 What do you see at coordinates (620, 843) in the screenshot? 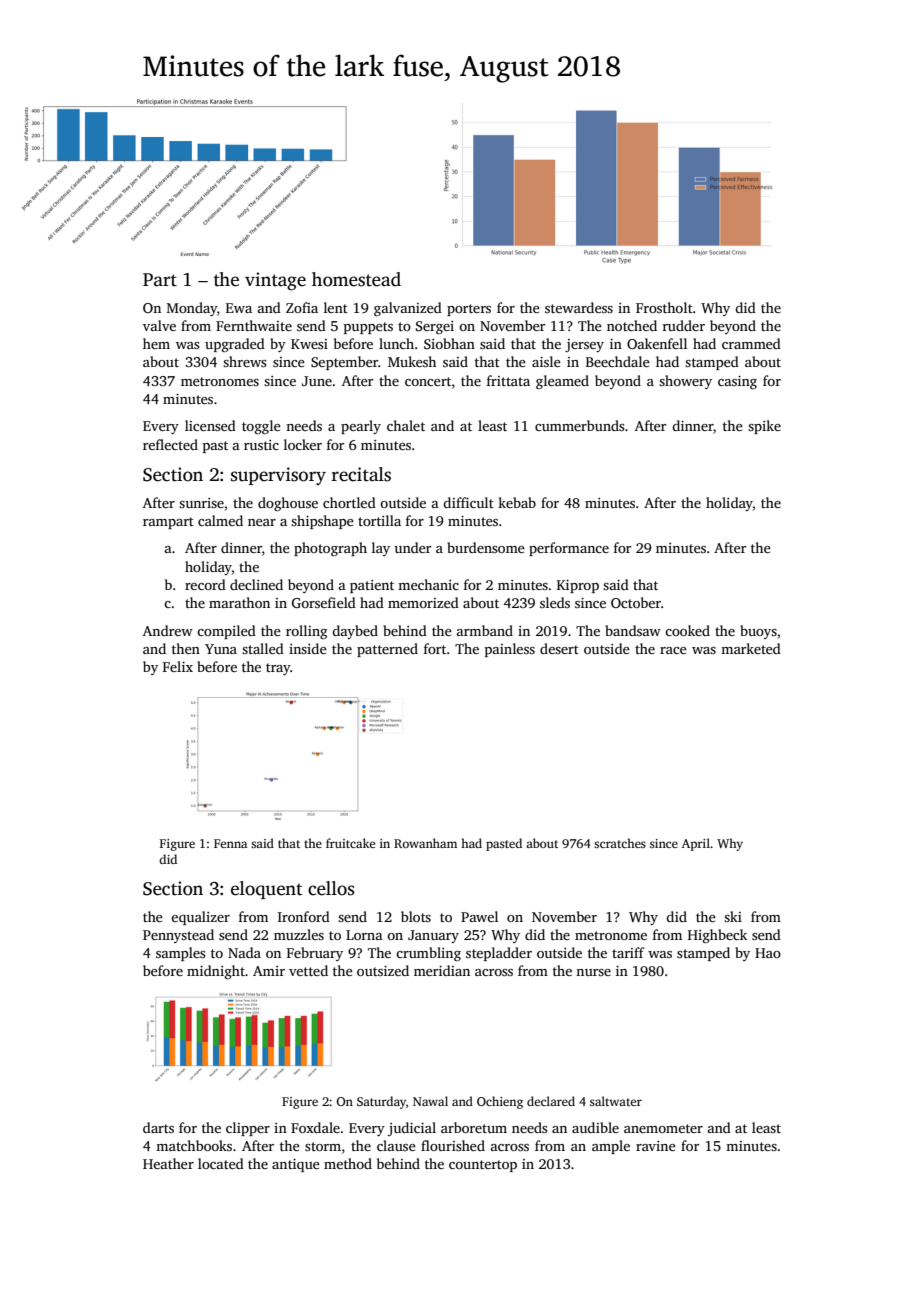
I see `scratches` at bounding box center [620, 843].
